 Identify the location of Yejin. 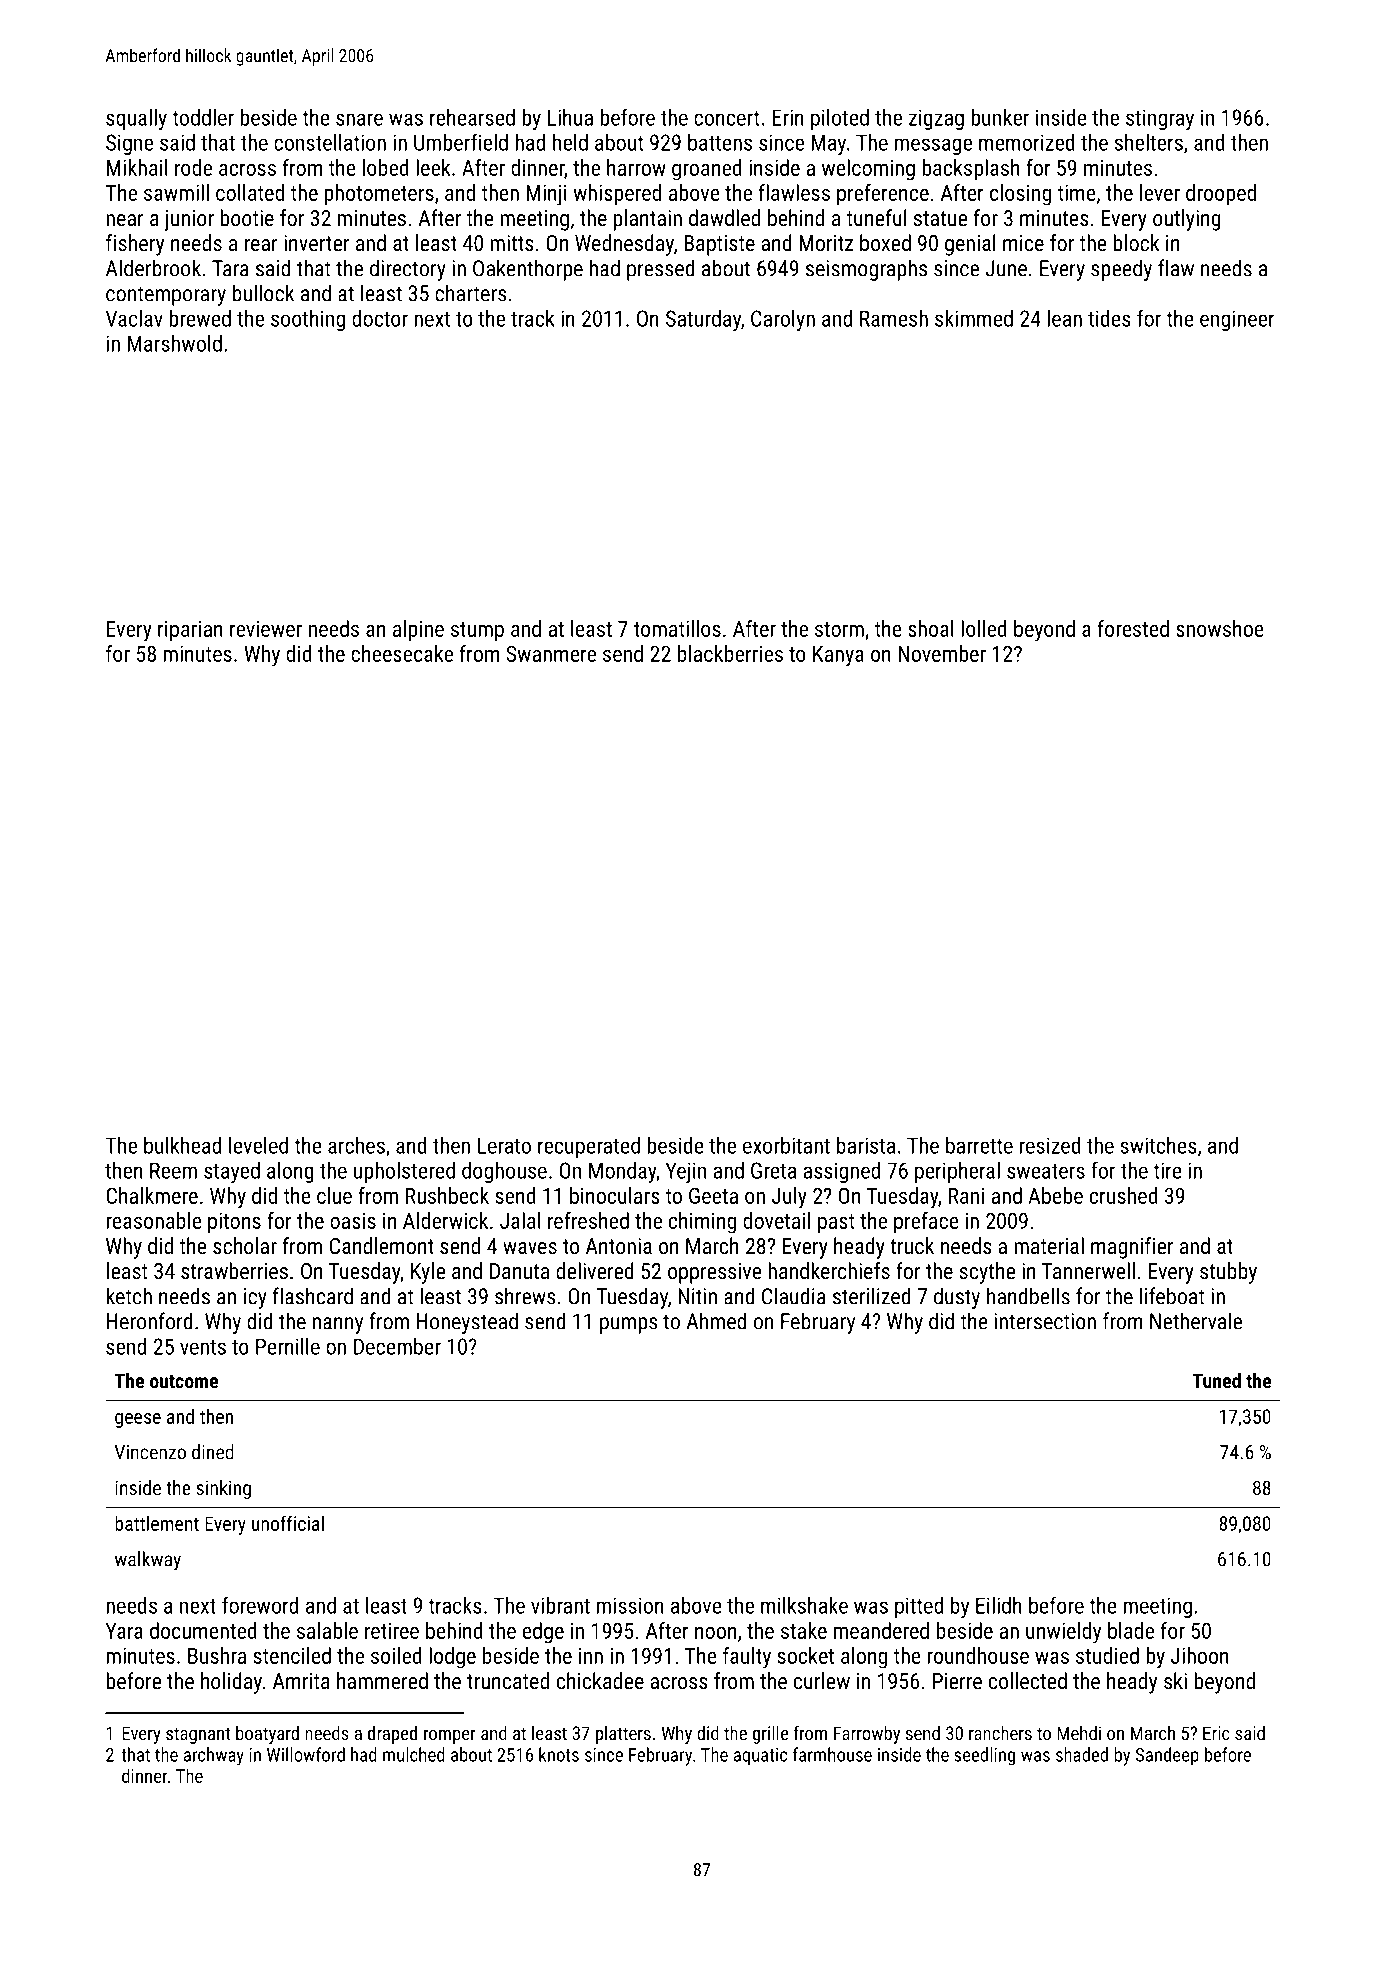
(686, 1172).
